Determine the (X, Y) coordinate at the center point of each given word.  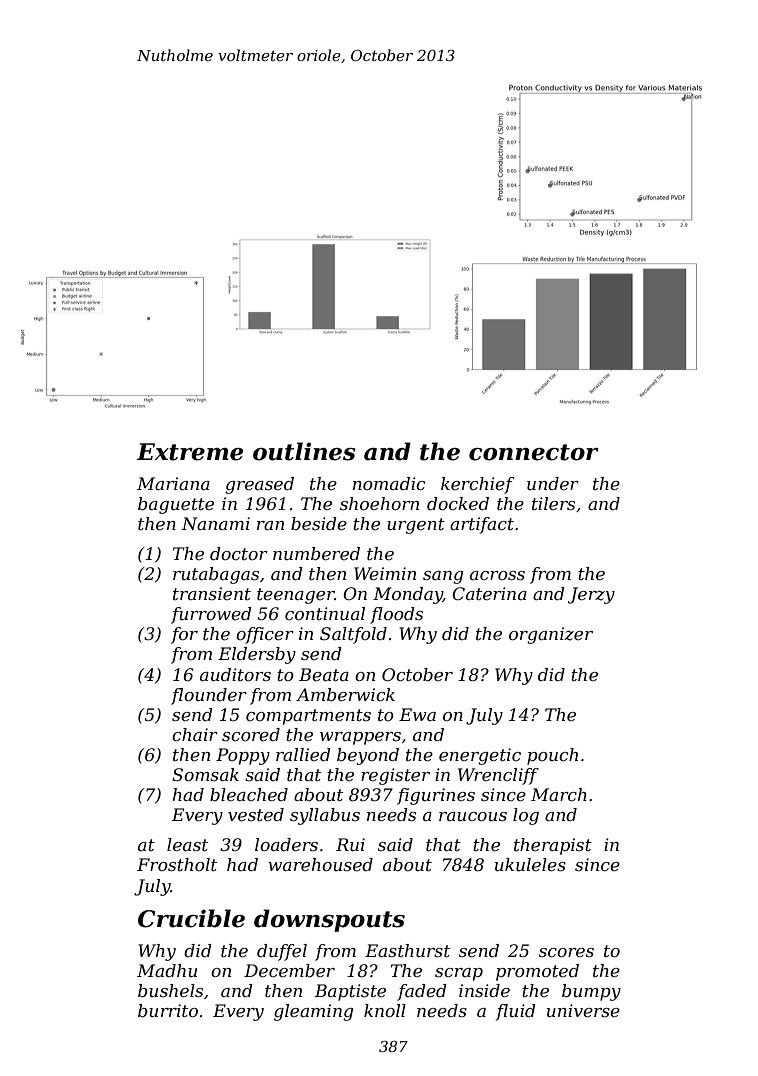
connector (534, 452)
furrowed (211, 615)
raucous (473, 816)
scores (566, 953)
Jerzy (591, 595)
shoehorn (379, 504)
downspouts (329, 920)
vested (256, 815)
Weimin (385, 574)
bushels (170, 991)
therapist (553, 846)
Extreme (190, 452)
